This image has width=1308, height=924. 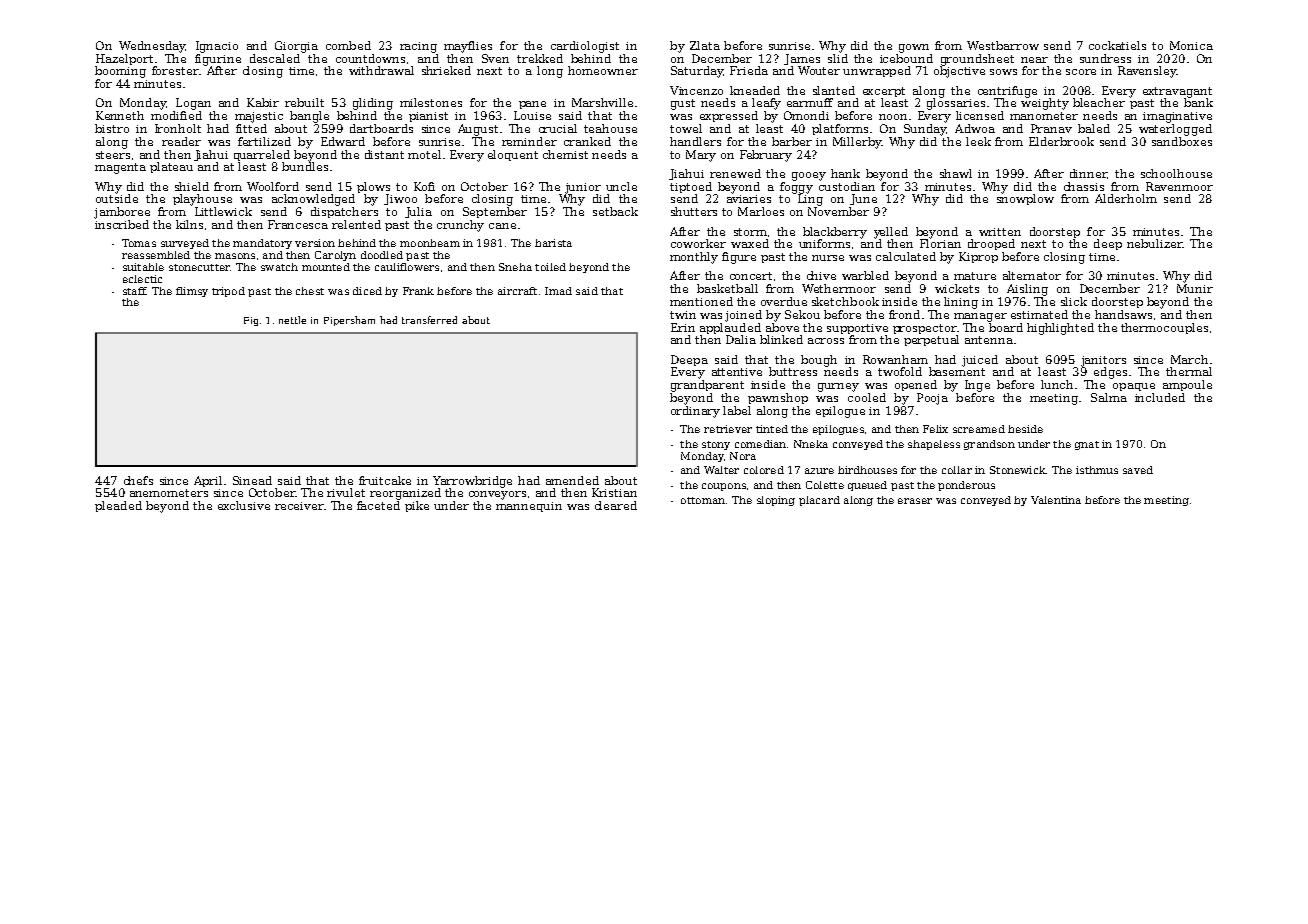 What do you see at coordinates (1032, 275) in the image?
I see `alternator` at bounding box center [1032, 275].
